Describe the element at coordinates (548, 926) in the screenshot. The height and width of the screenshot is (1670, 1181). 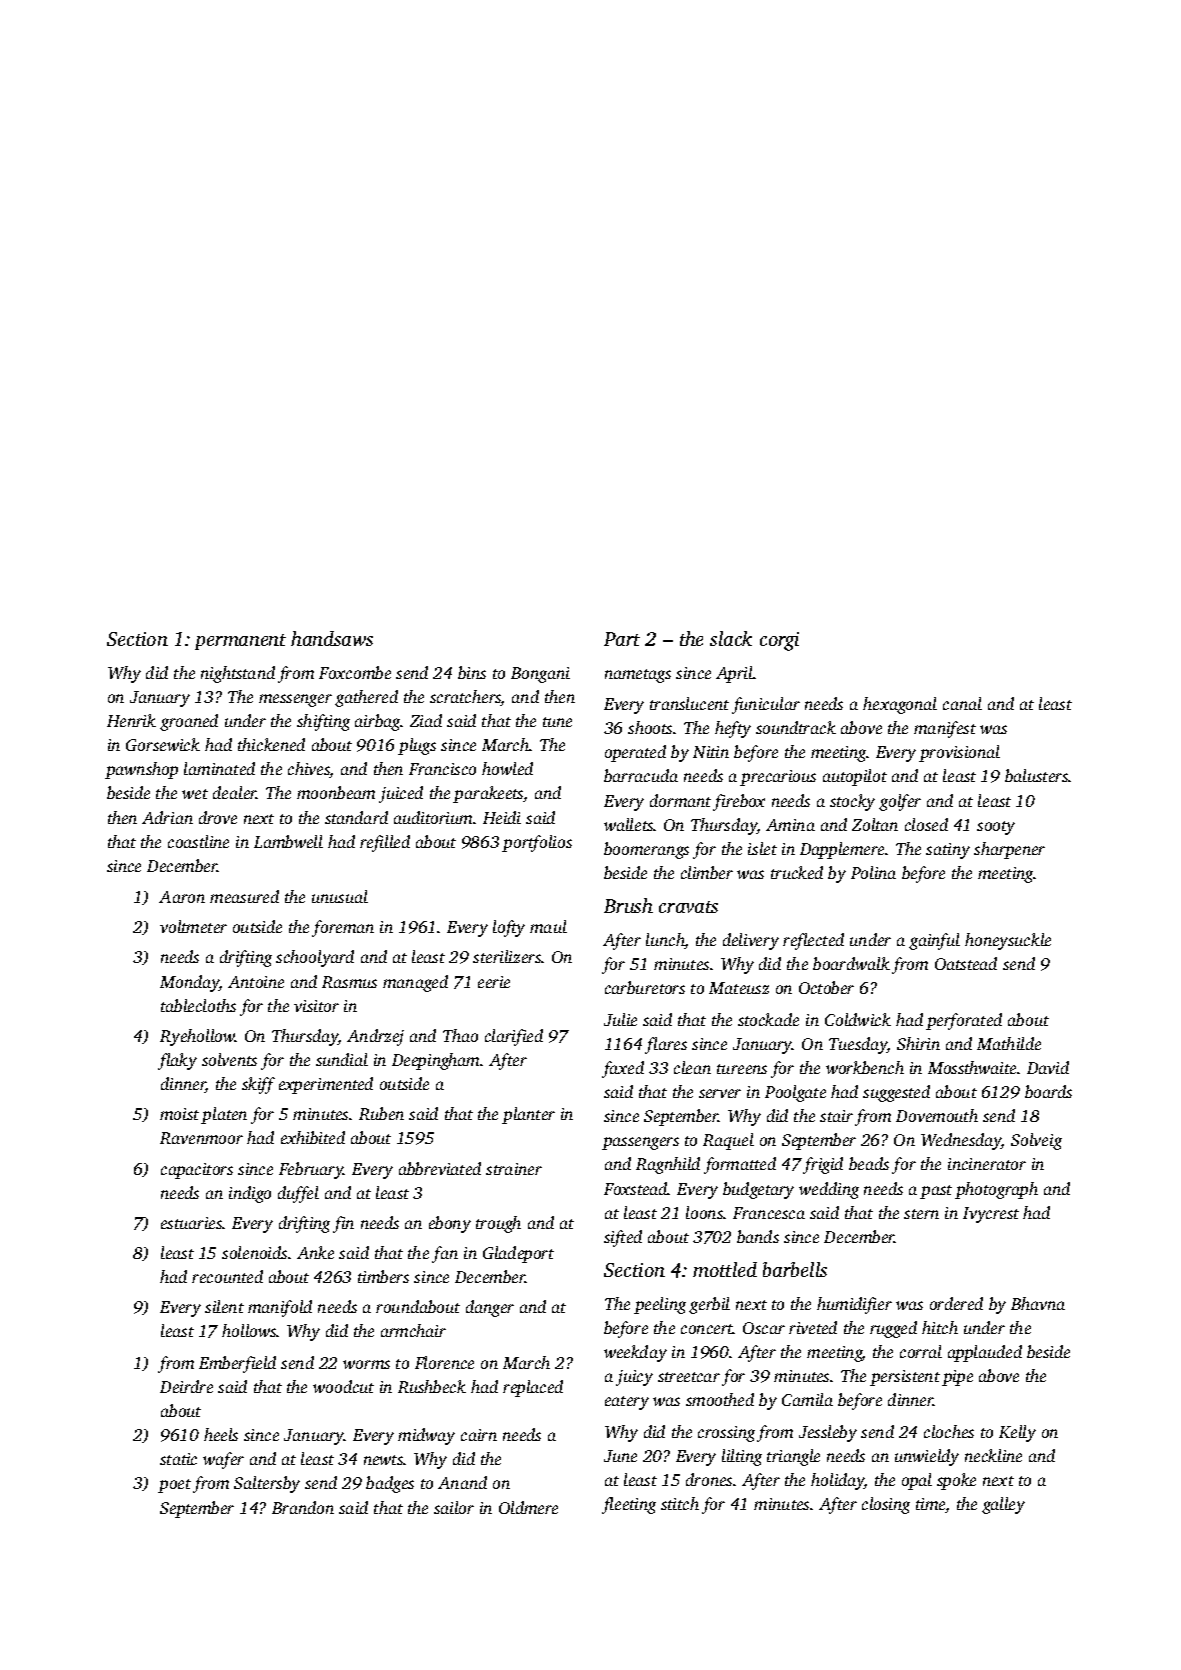
I see `maul` at that location.
